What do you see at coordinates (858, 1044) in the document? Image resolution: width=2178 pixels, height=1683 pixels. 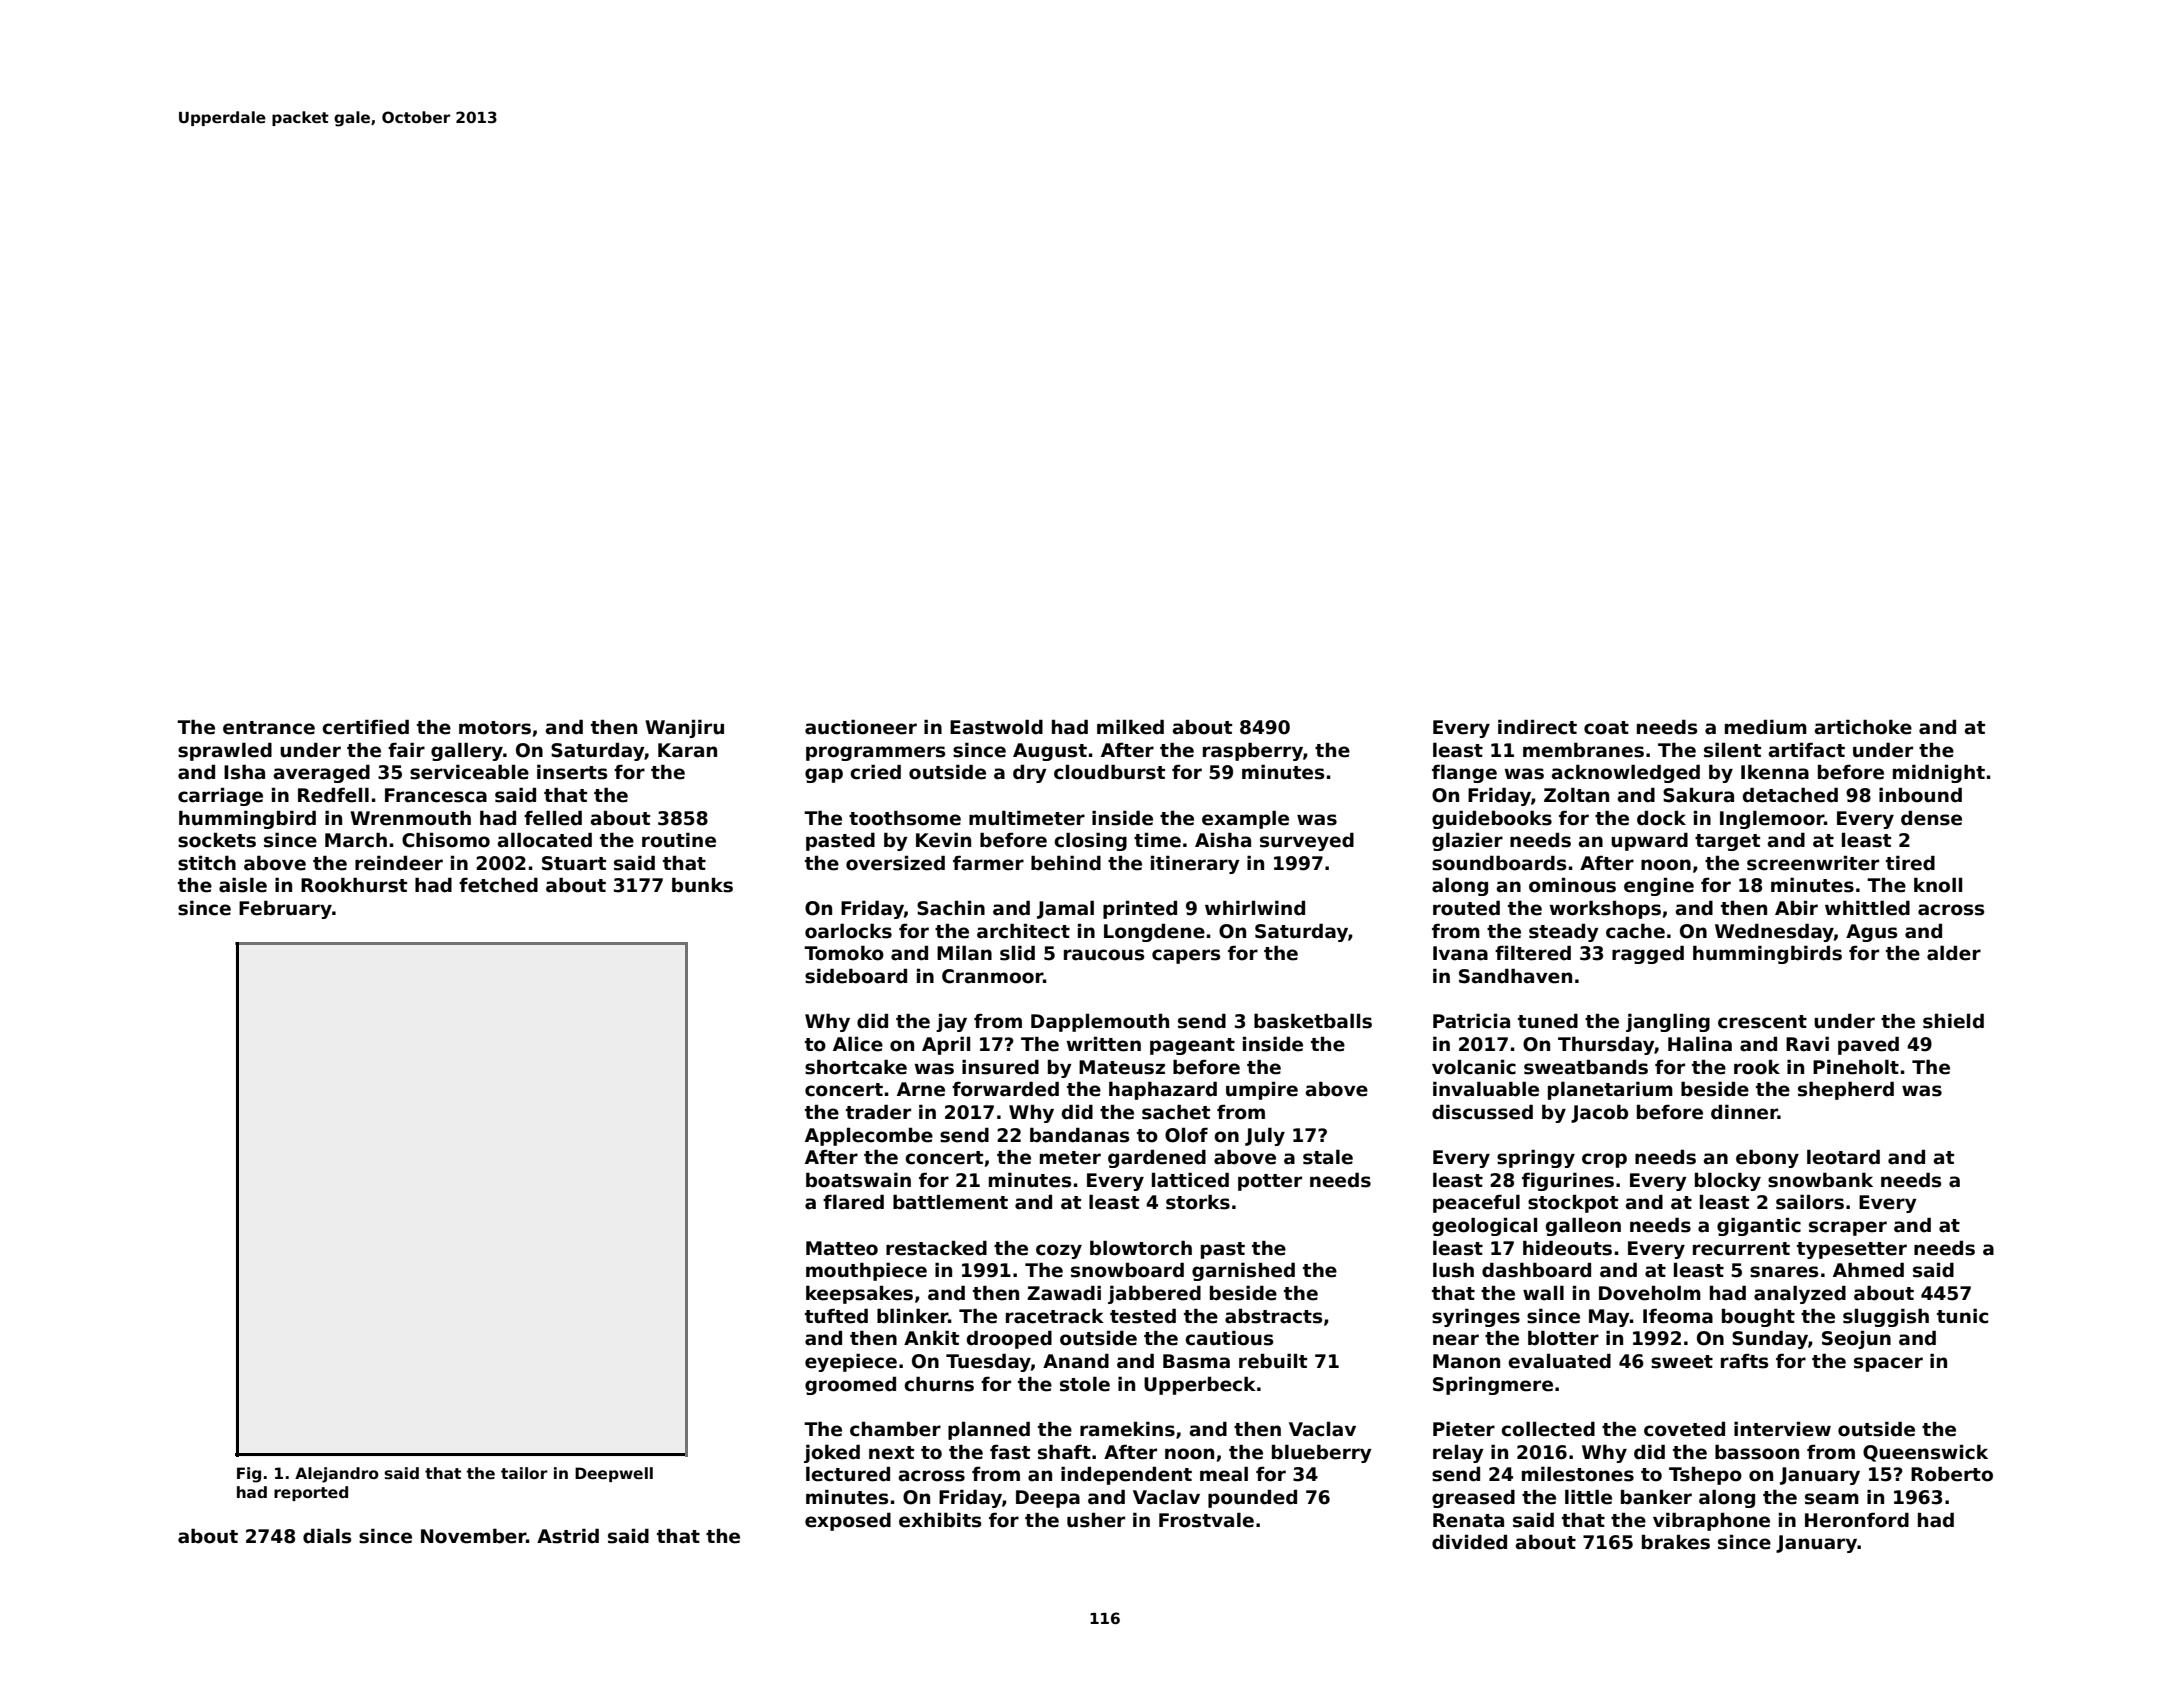 I see `Alice` at bounding box center [858, 1044].
